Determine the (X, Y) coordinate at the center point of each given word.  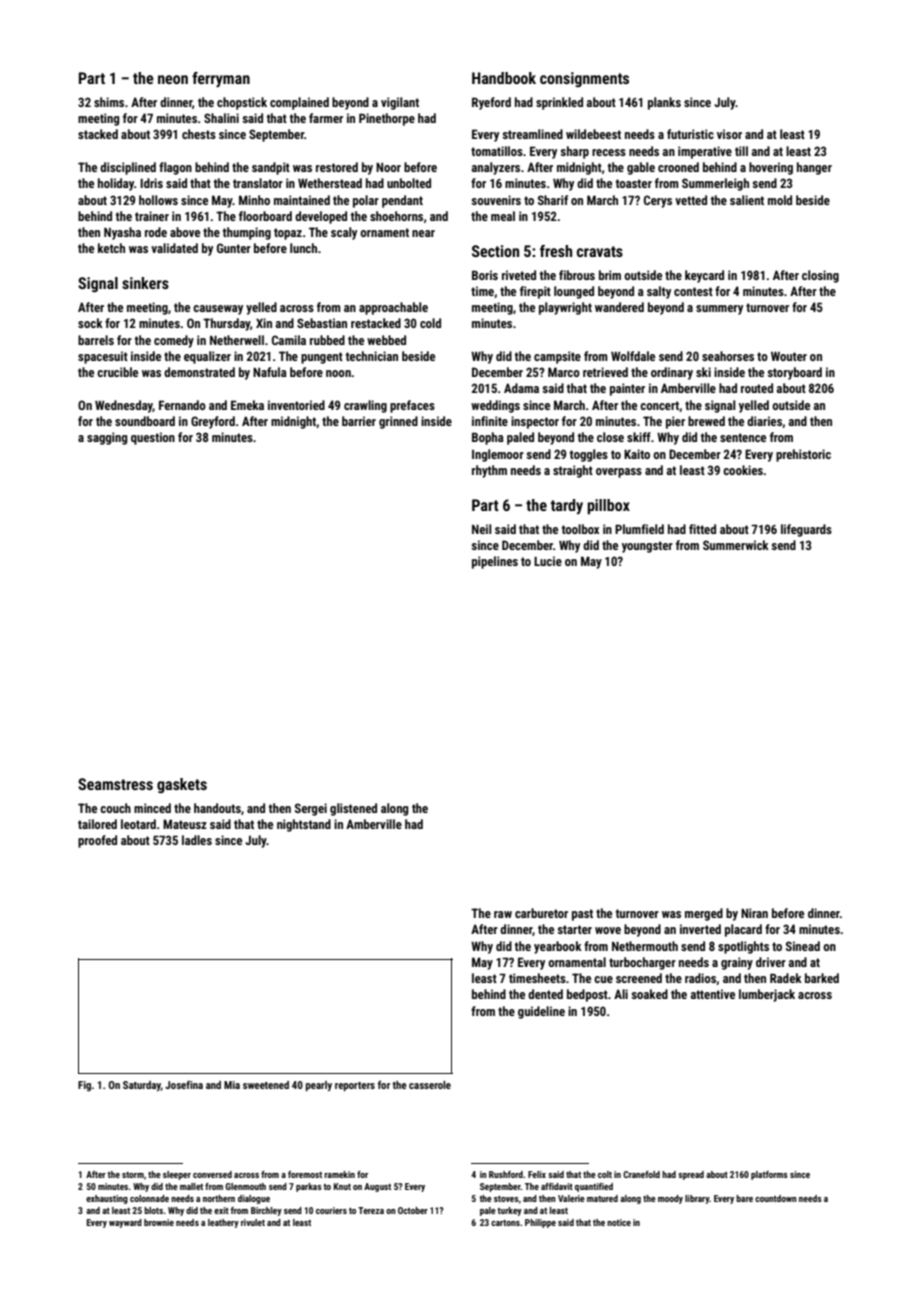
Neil (482, 529)
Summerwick (736, 545)
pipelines (495, 562)
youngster (647, 547)
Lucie (548, 561)
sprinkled (559, 103)
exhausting (107, 1199)
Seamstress (115, 784)
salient (747, 200)
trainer (152, 216)
